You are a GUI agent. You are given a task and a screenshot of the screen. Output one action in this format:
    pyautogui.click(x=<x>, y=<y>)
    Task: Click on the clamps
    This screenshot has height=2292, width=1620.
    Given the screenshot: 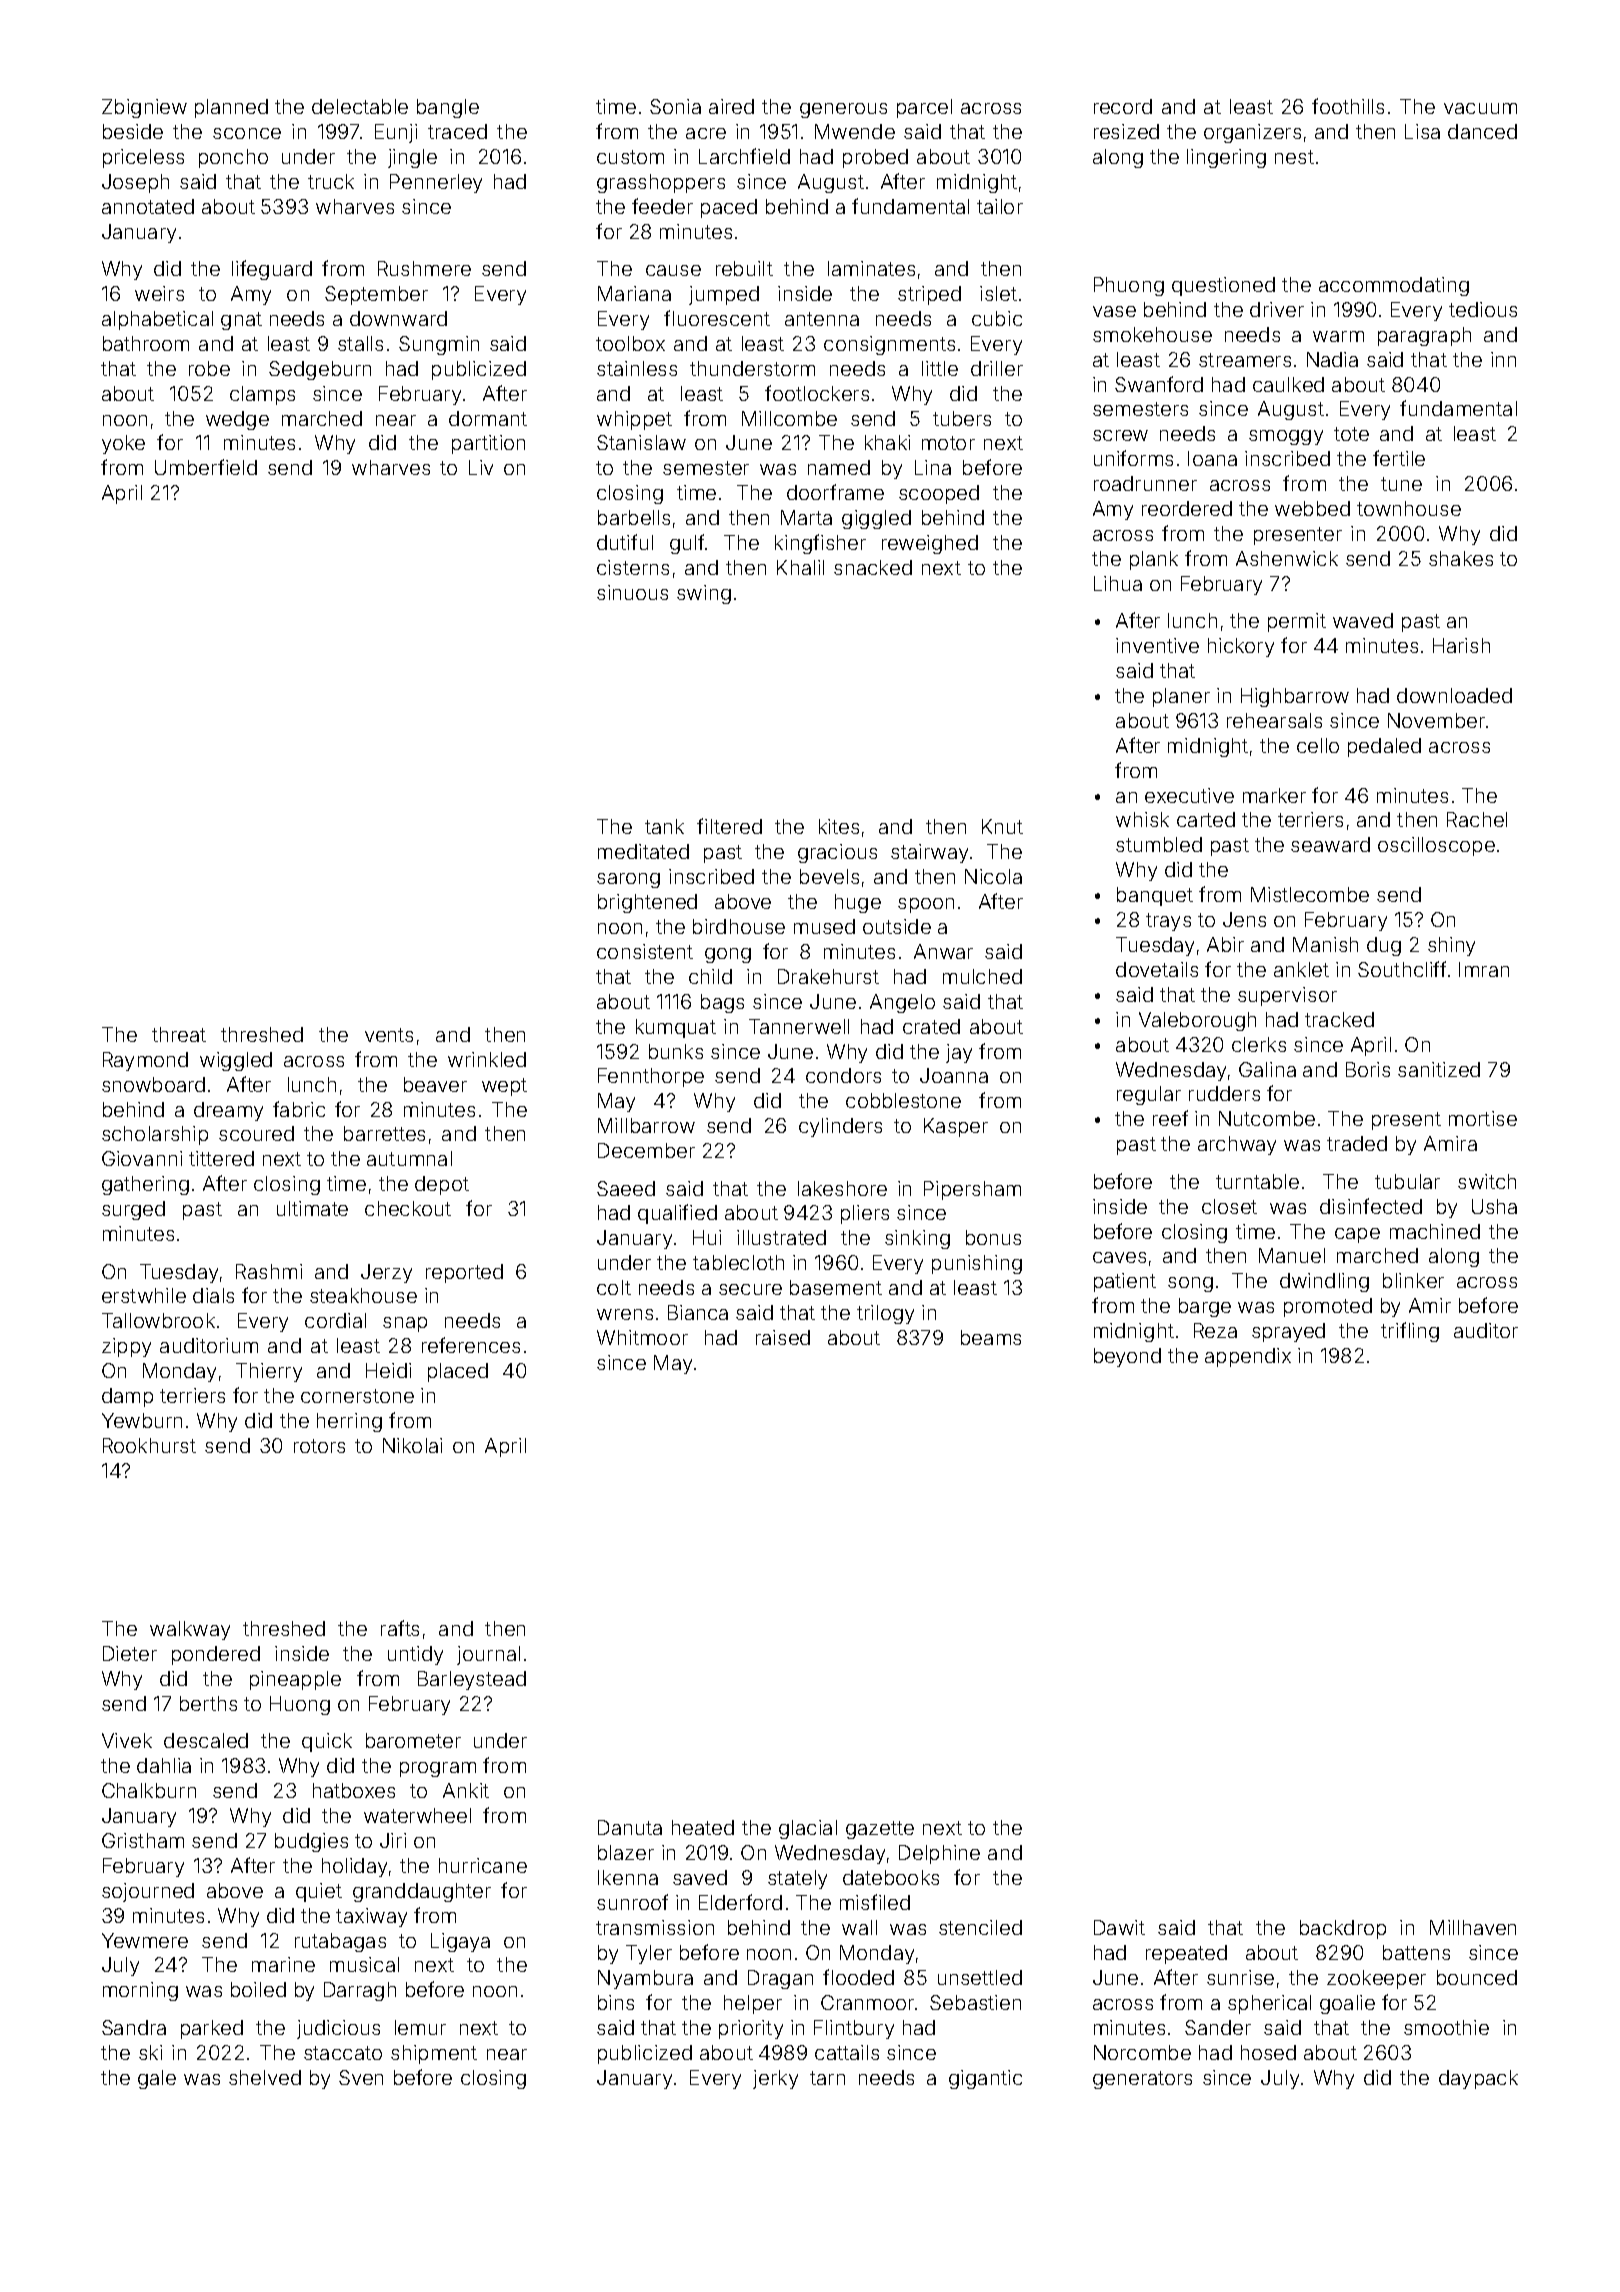 What is the action you would take?
    pyautogui.click(x=262, y=395)
